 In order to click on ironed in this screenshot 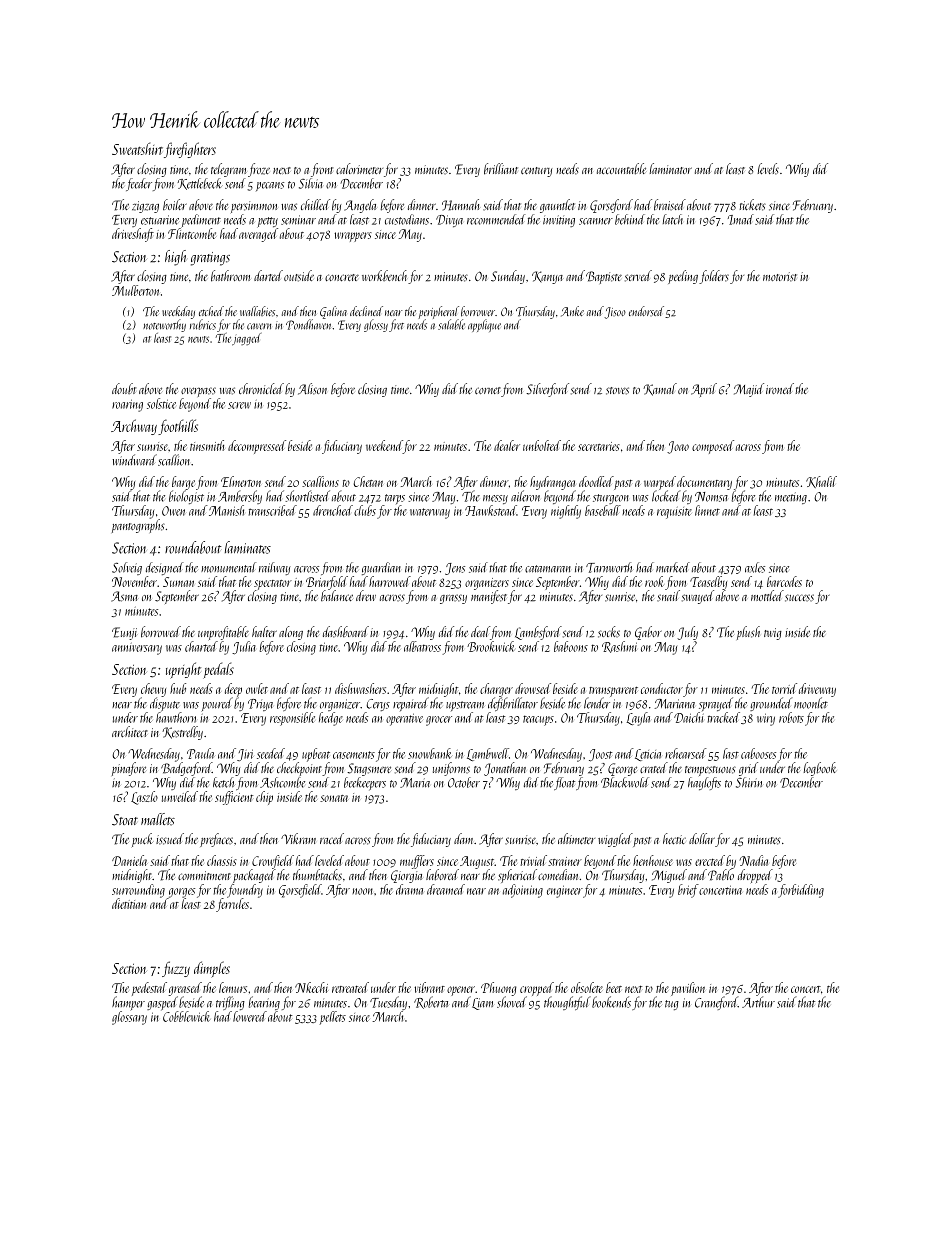, I will do `click(780, 388)`.
